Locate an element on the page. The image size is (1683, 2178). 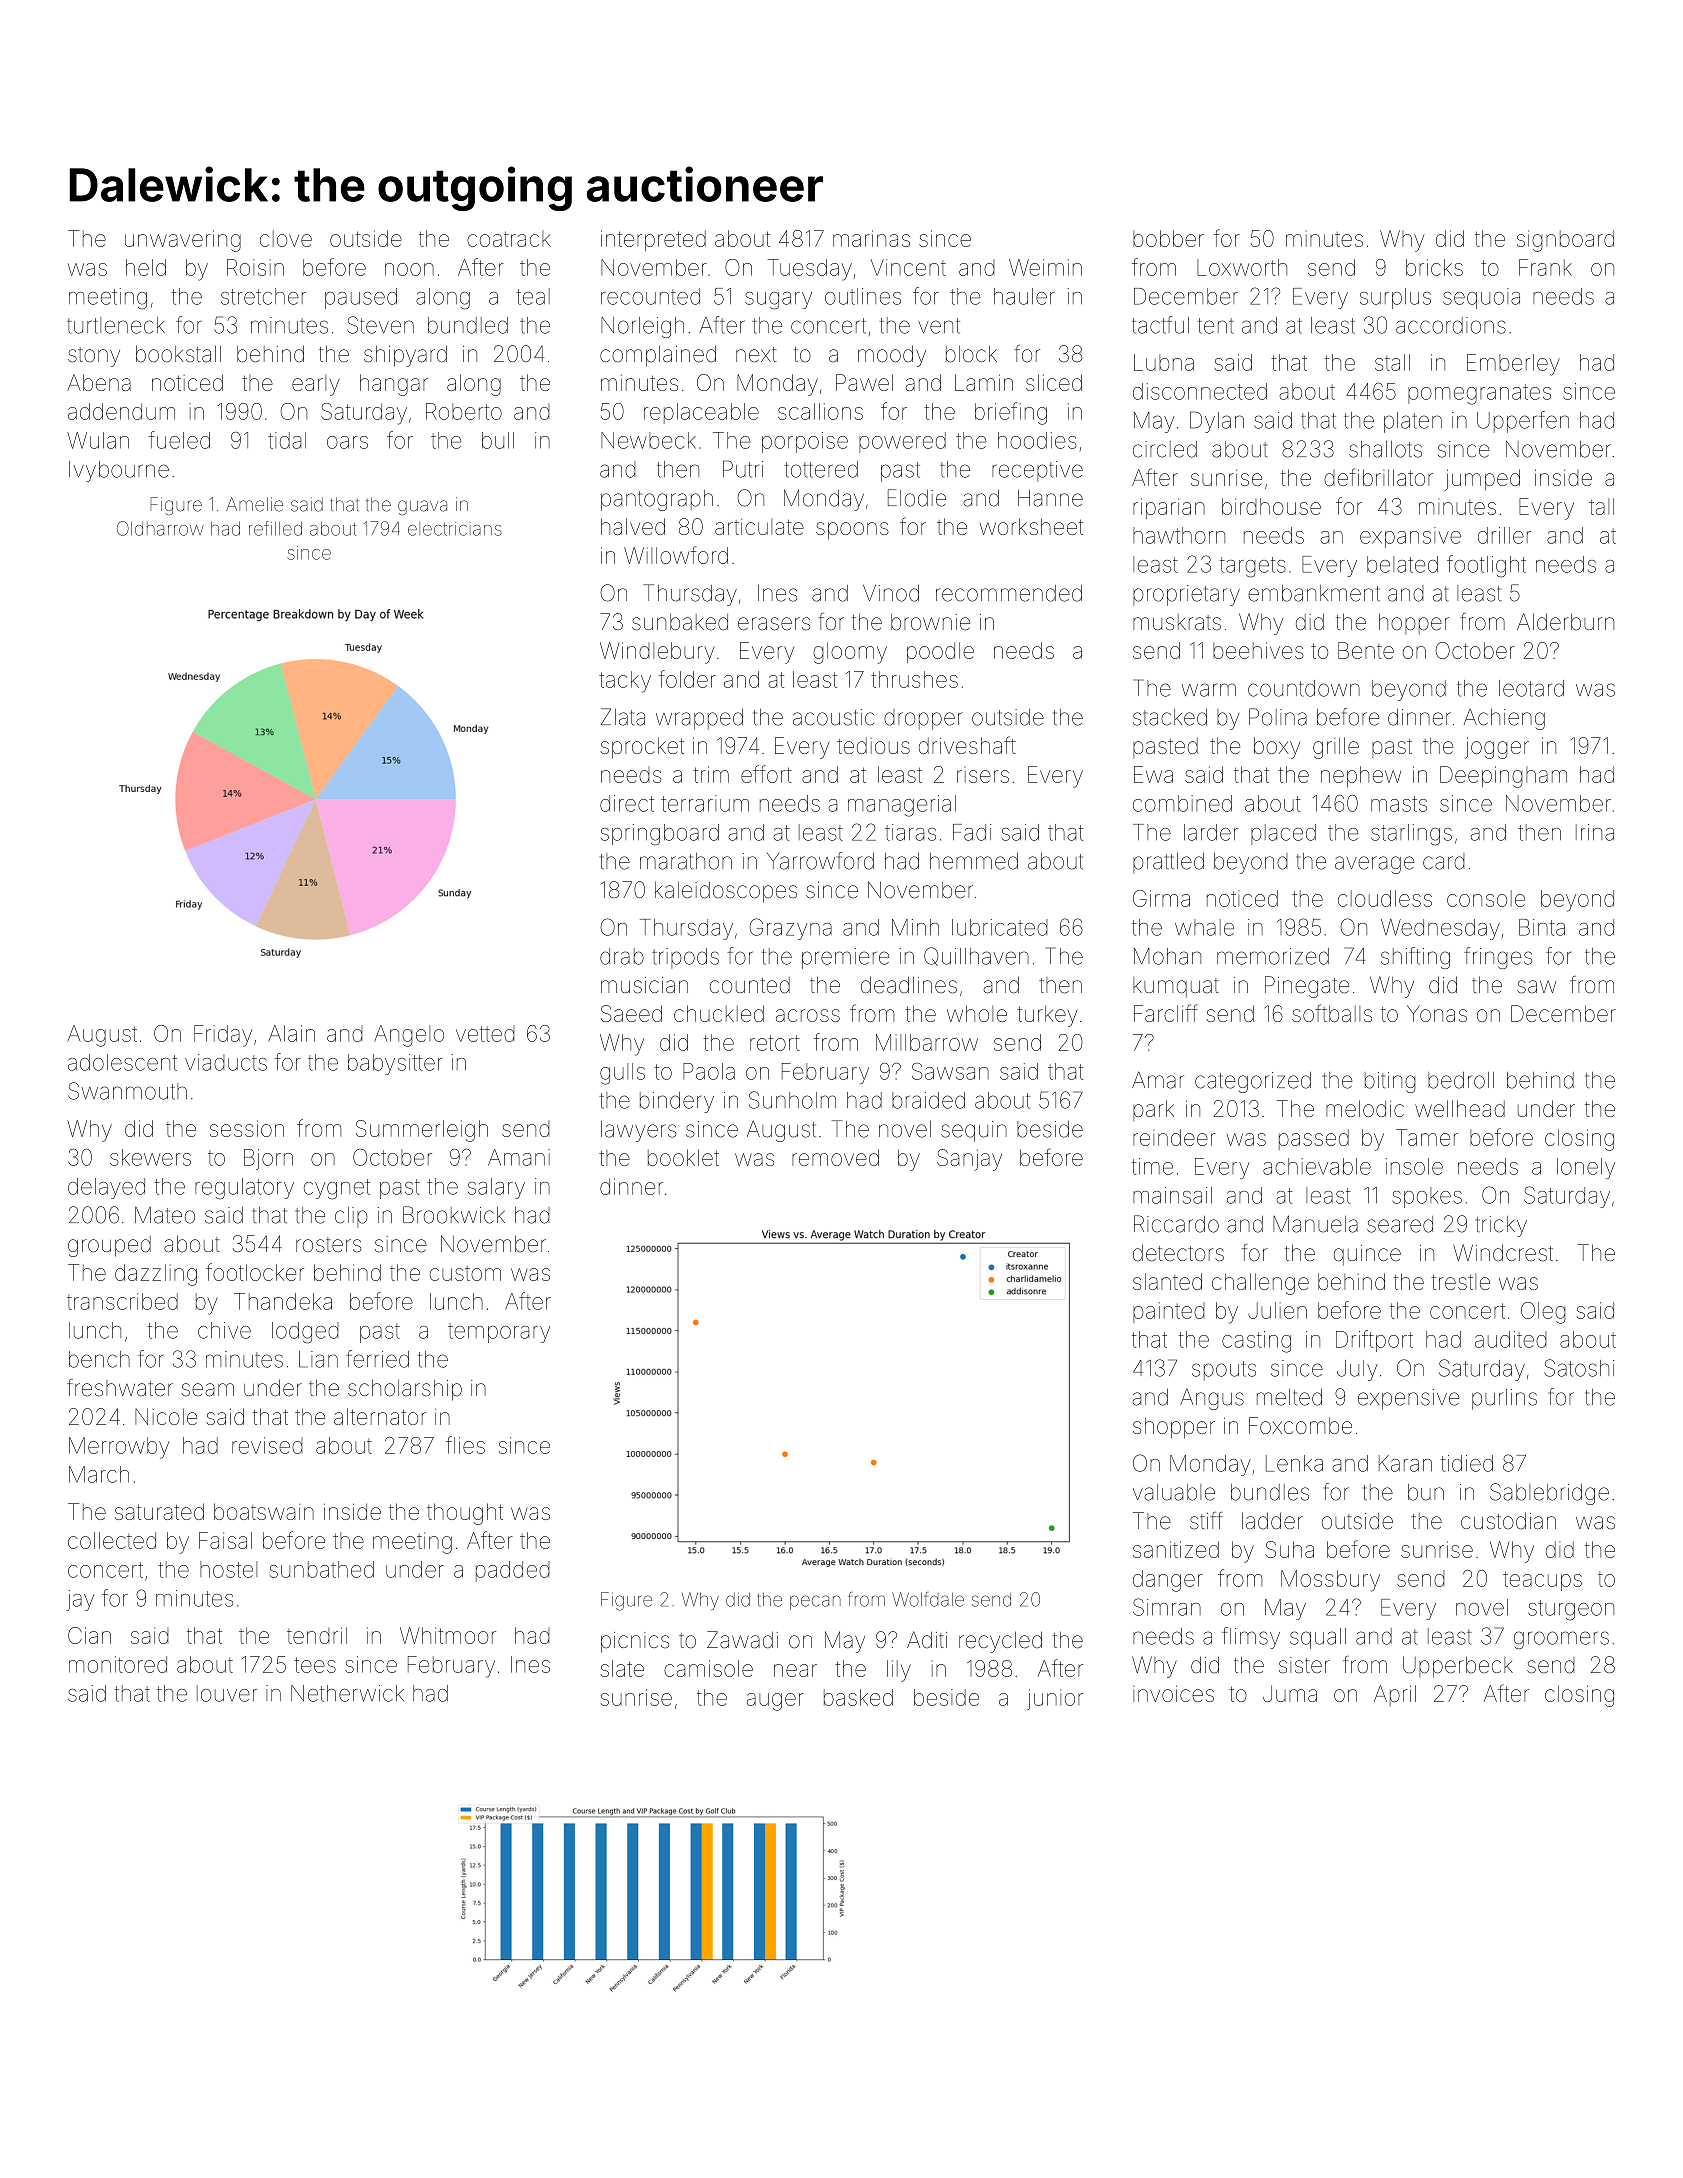
Oldharrow is located at coordinates (160, 528).
